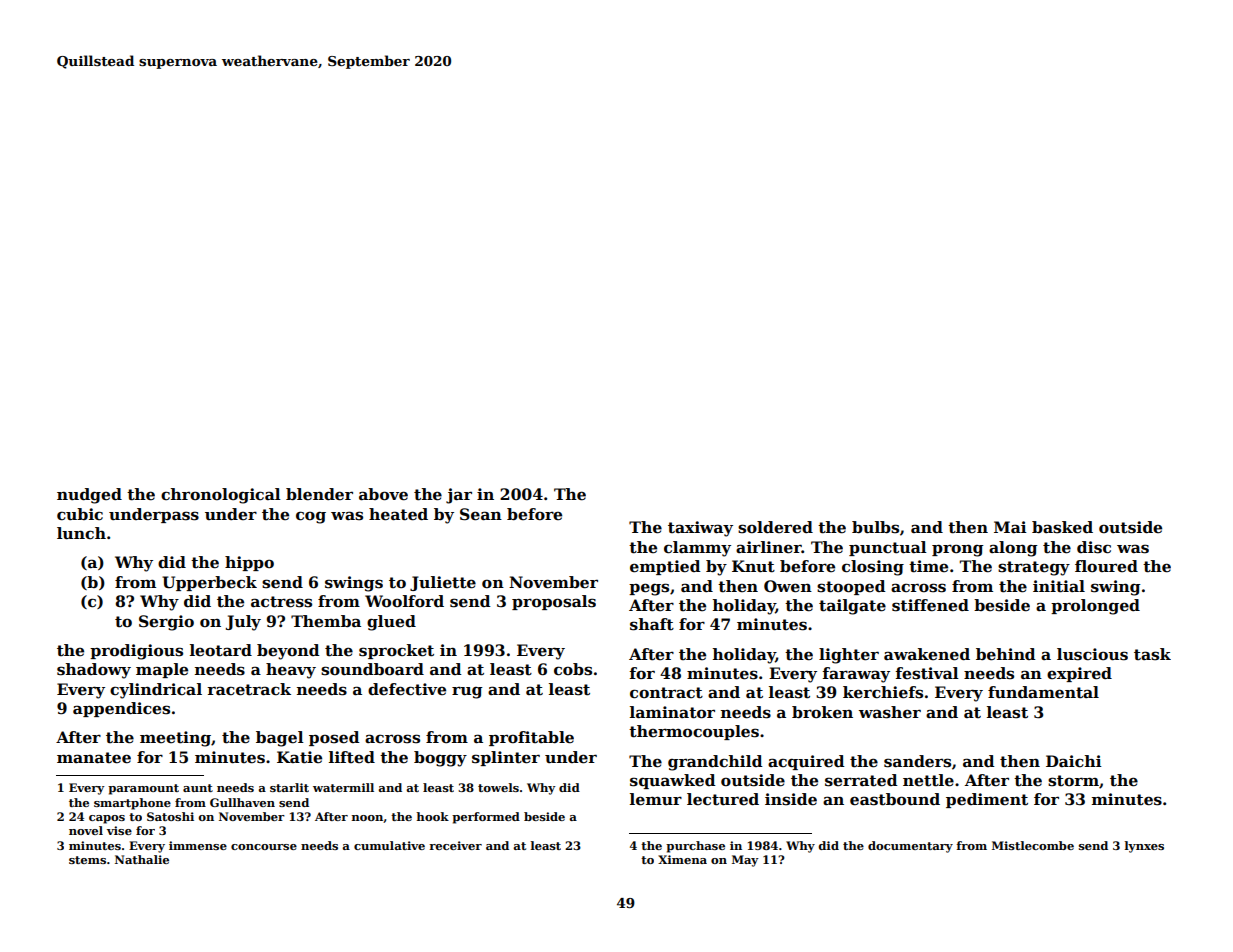 The height and width of the image is (952, 1233). What do you see at coordinates (136, 652) in the image?
I see `prodigious` at bounding box center [136, 652].
